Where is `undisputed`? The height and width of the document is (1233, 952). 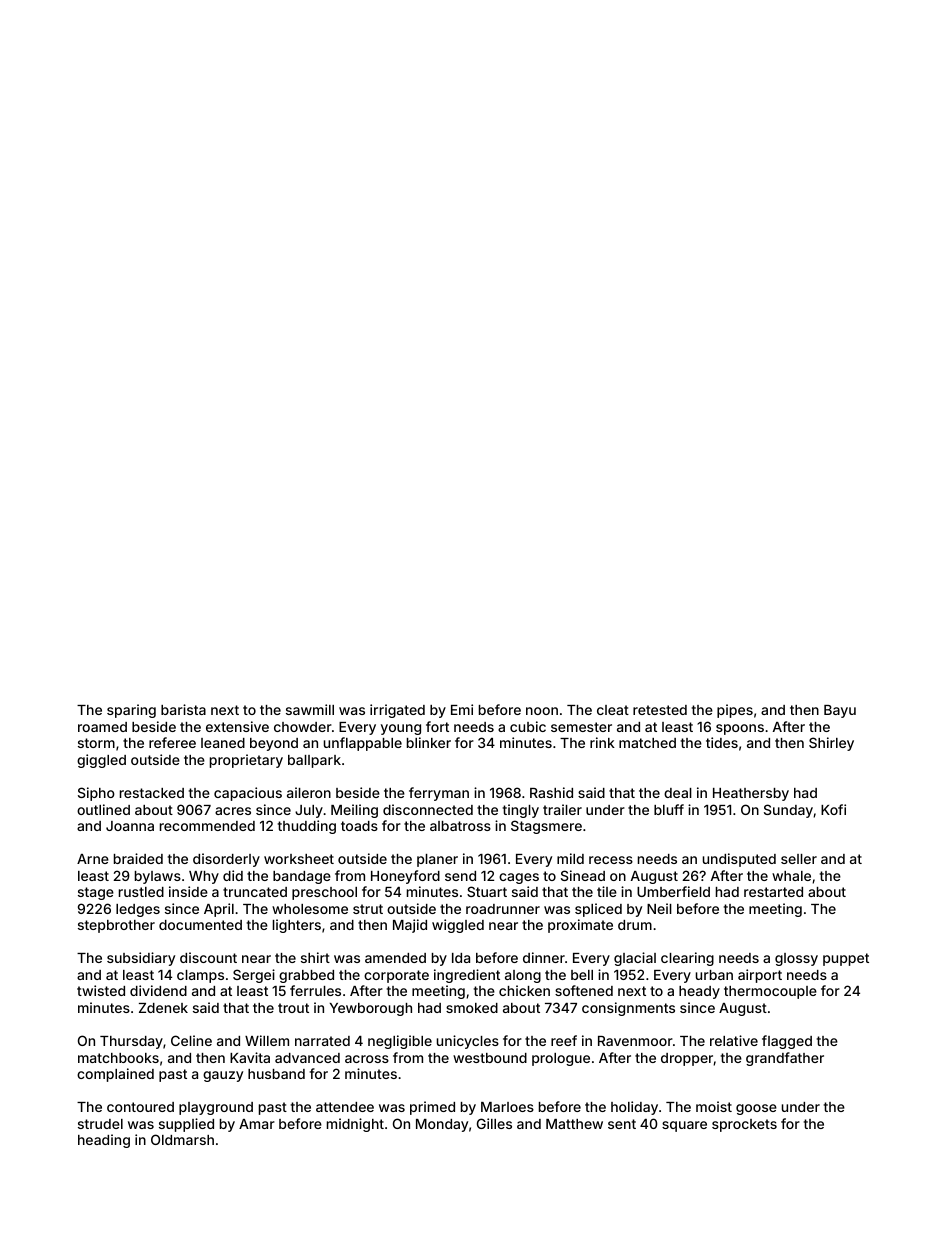 undisputed is located at coordinates (739, 860).
